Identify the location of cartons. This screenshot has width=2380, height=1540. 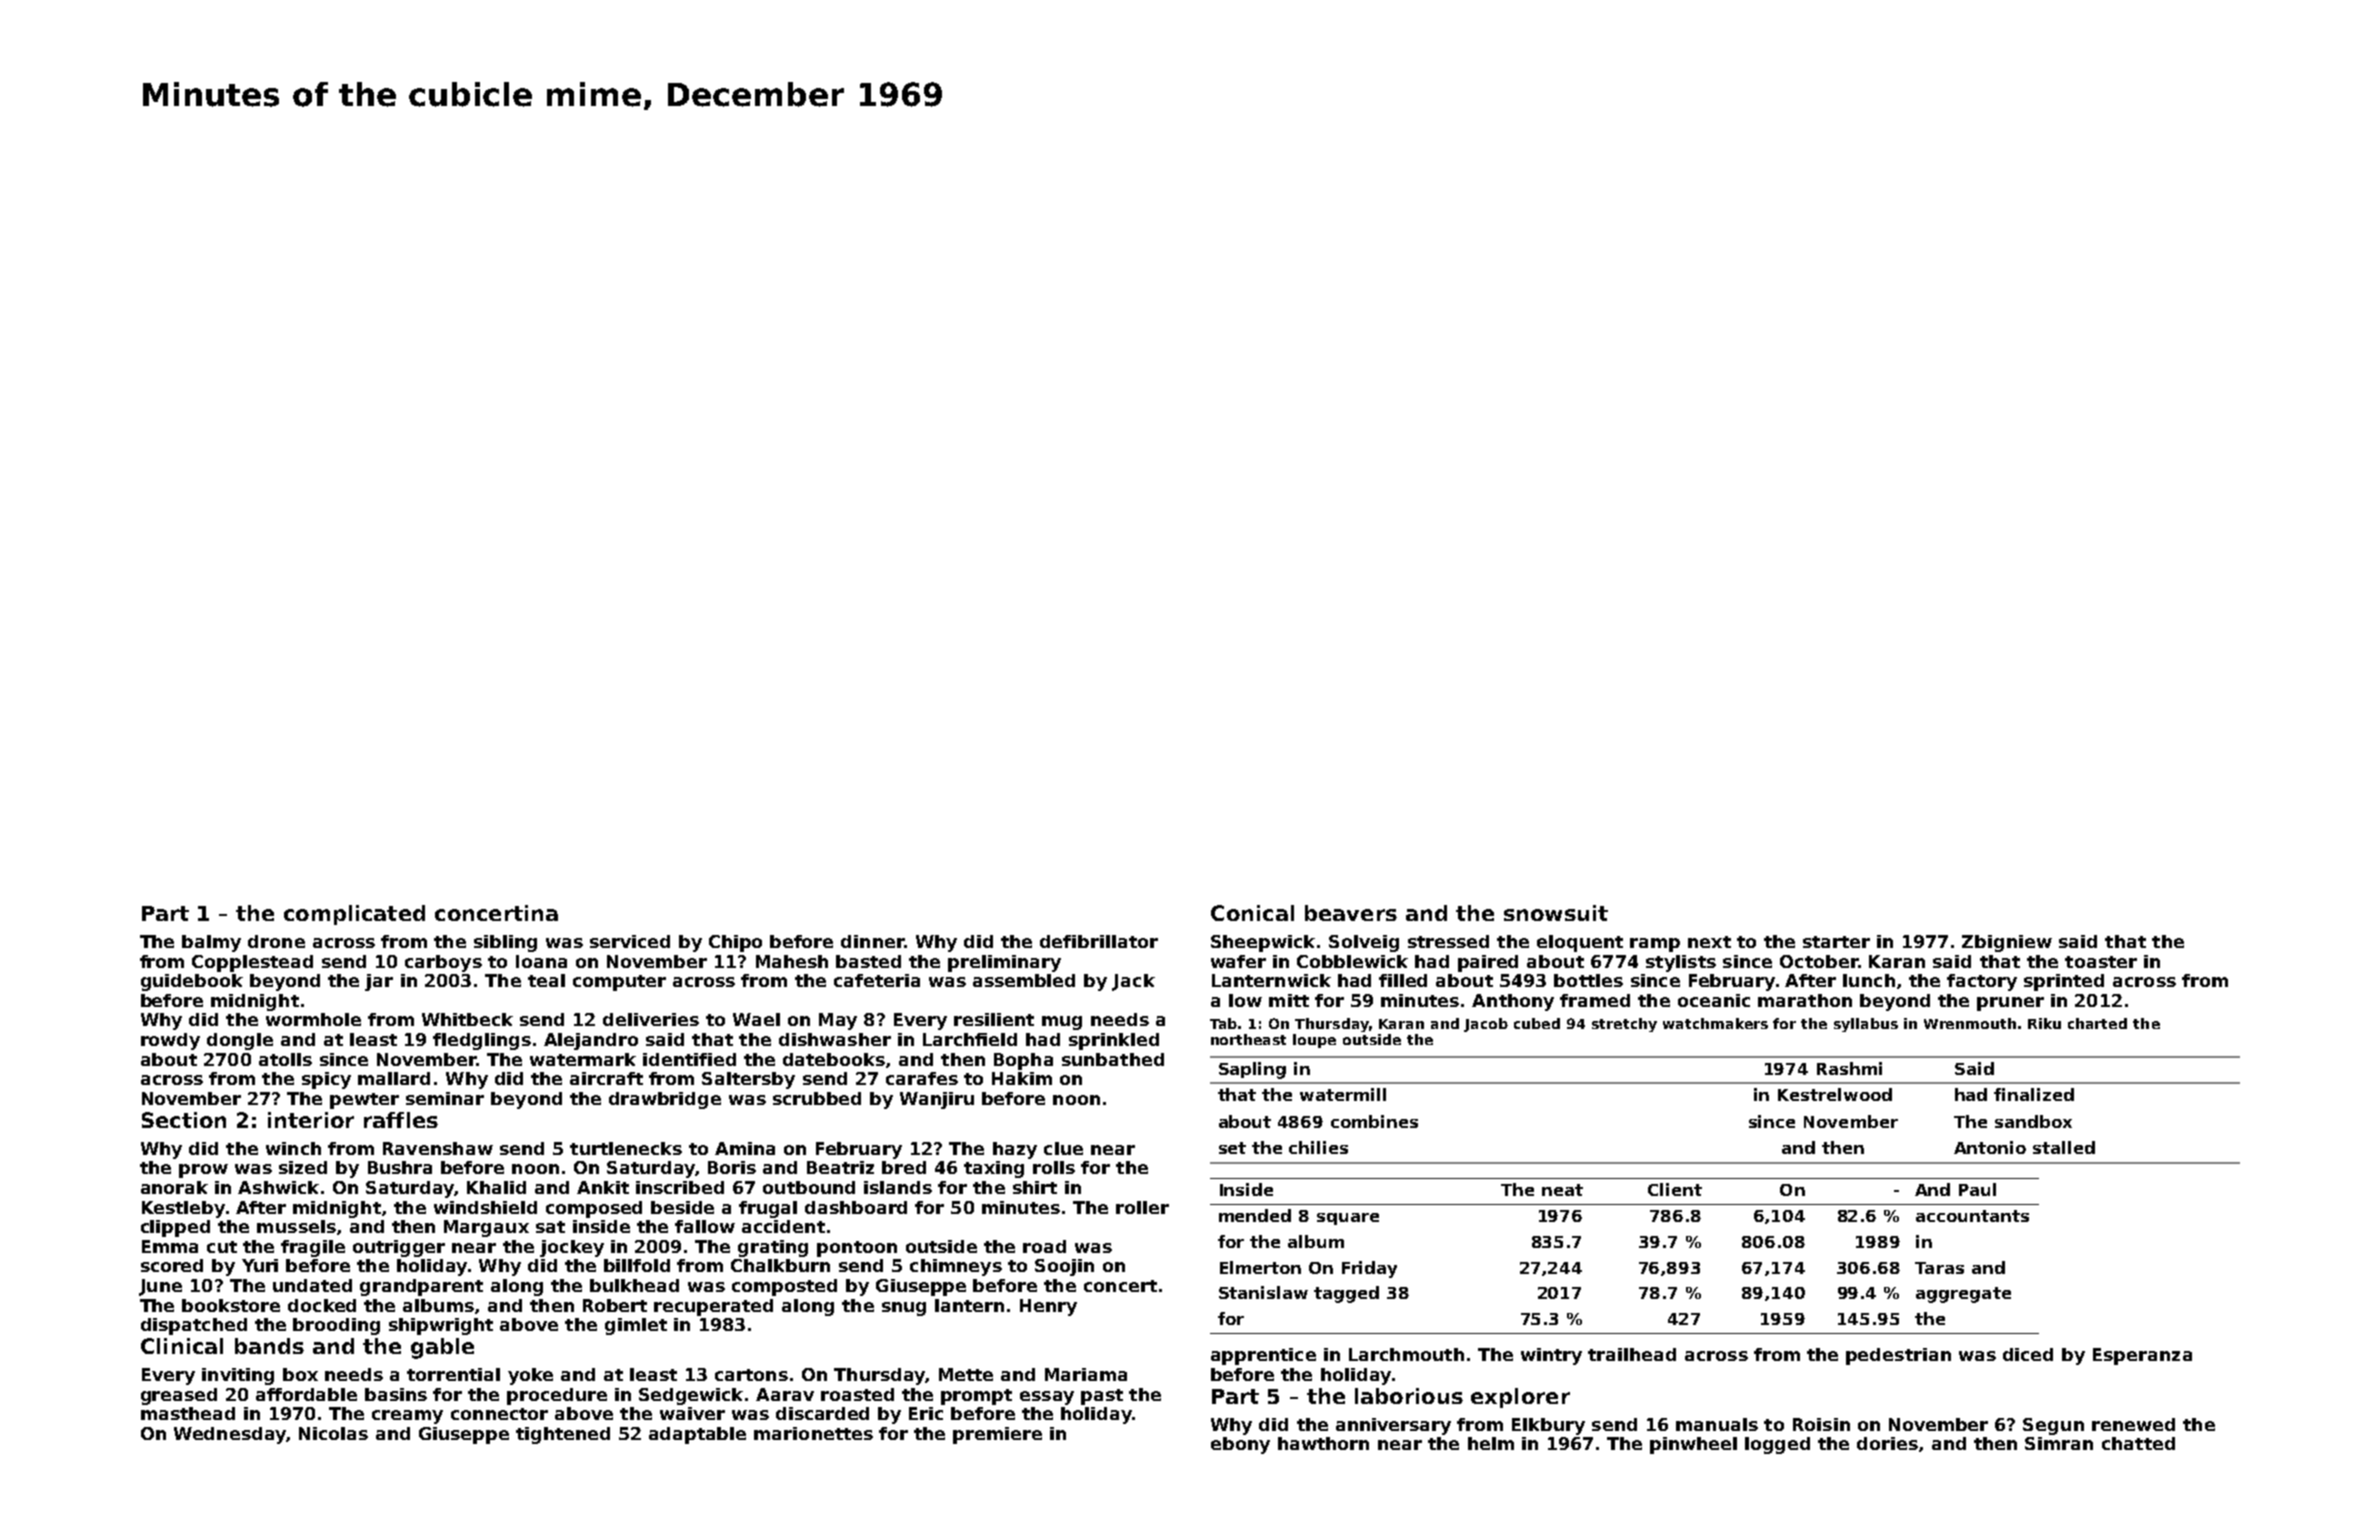
(751, 1375).
